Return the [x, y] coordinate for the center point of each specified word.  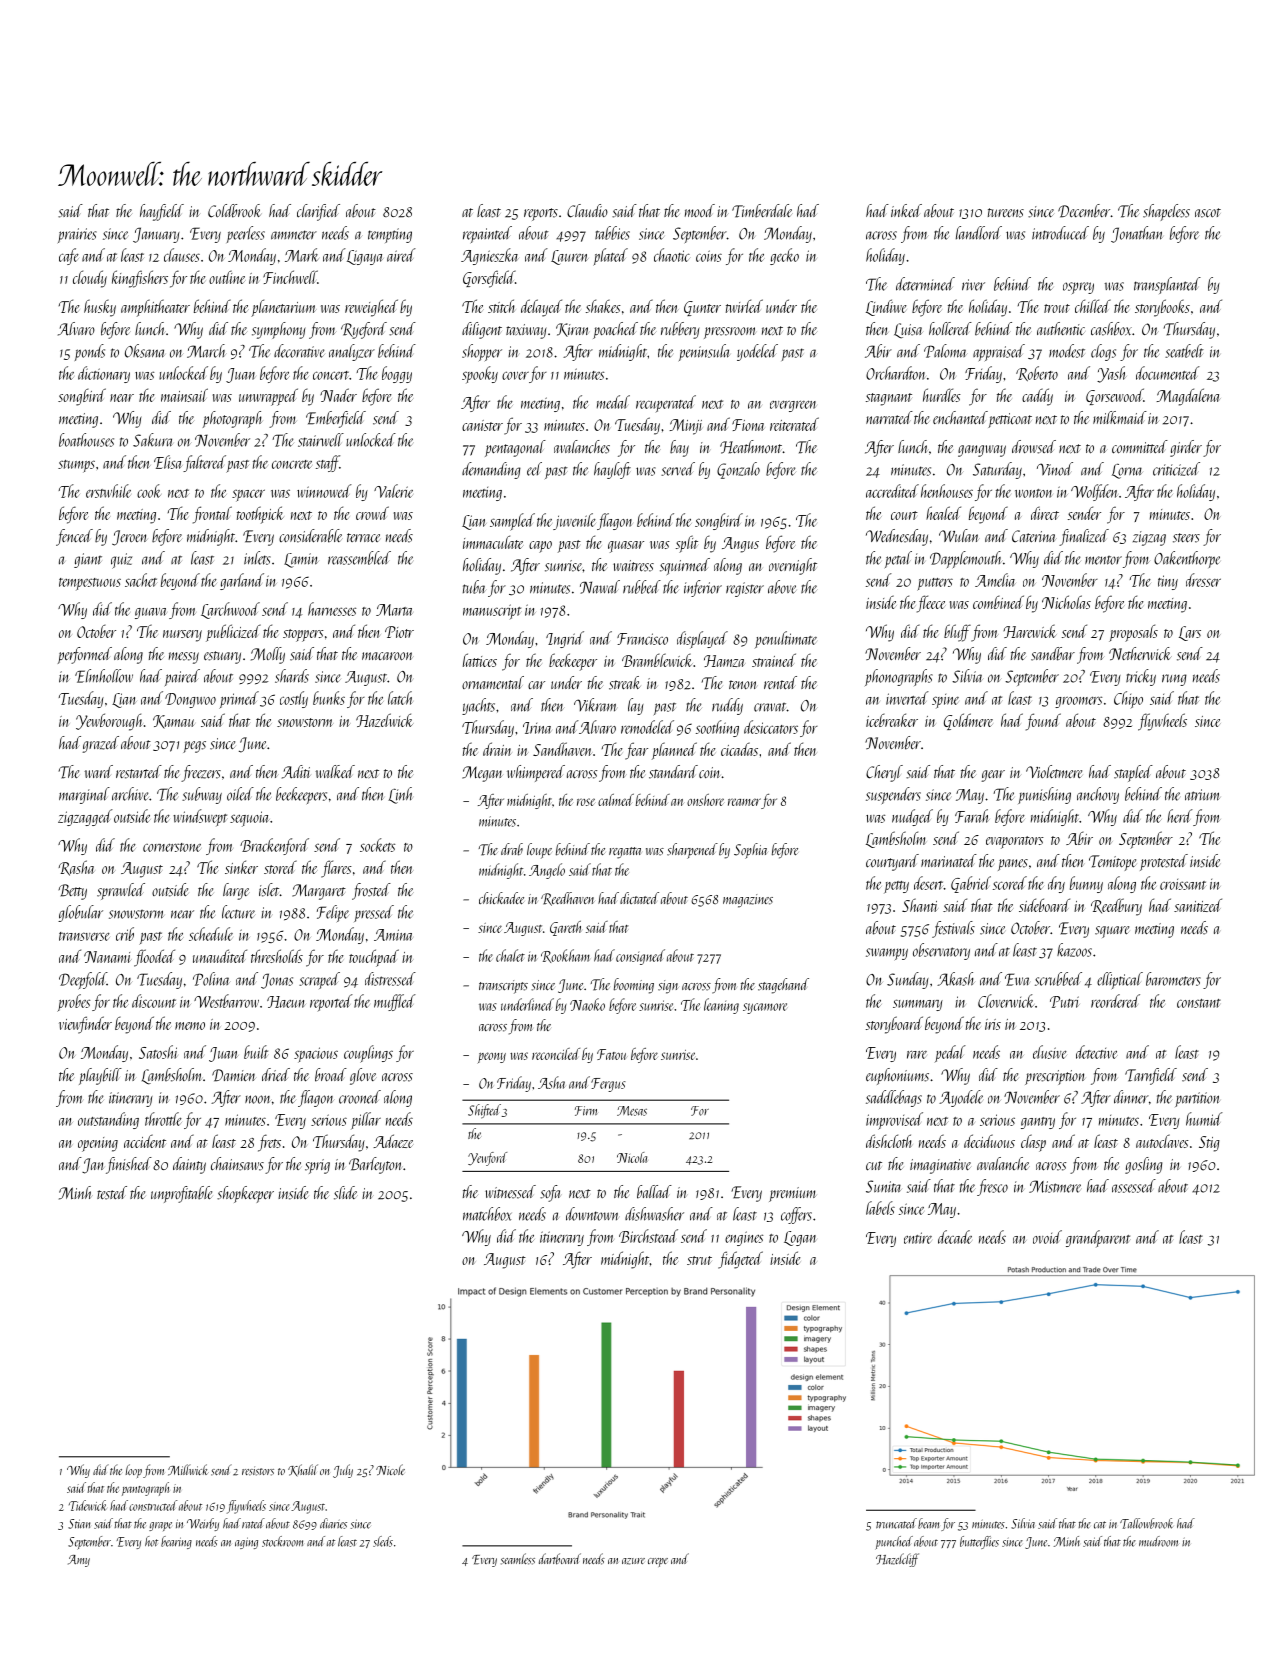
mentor [1103, 560]
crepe [658, 1562]
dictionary [104, 374]
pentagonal [515, 448]
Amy [79, 1561]
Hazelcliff [897, 1560]
